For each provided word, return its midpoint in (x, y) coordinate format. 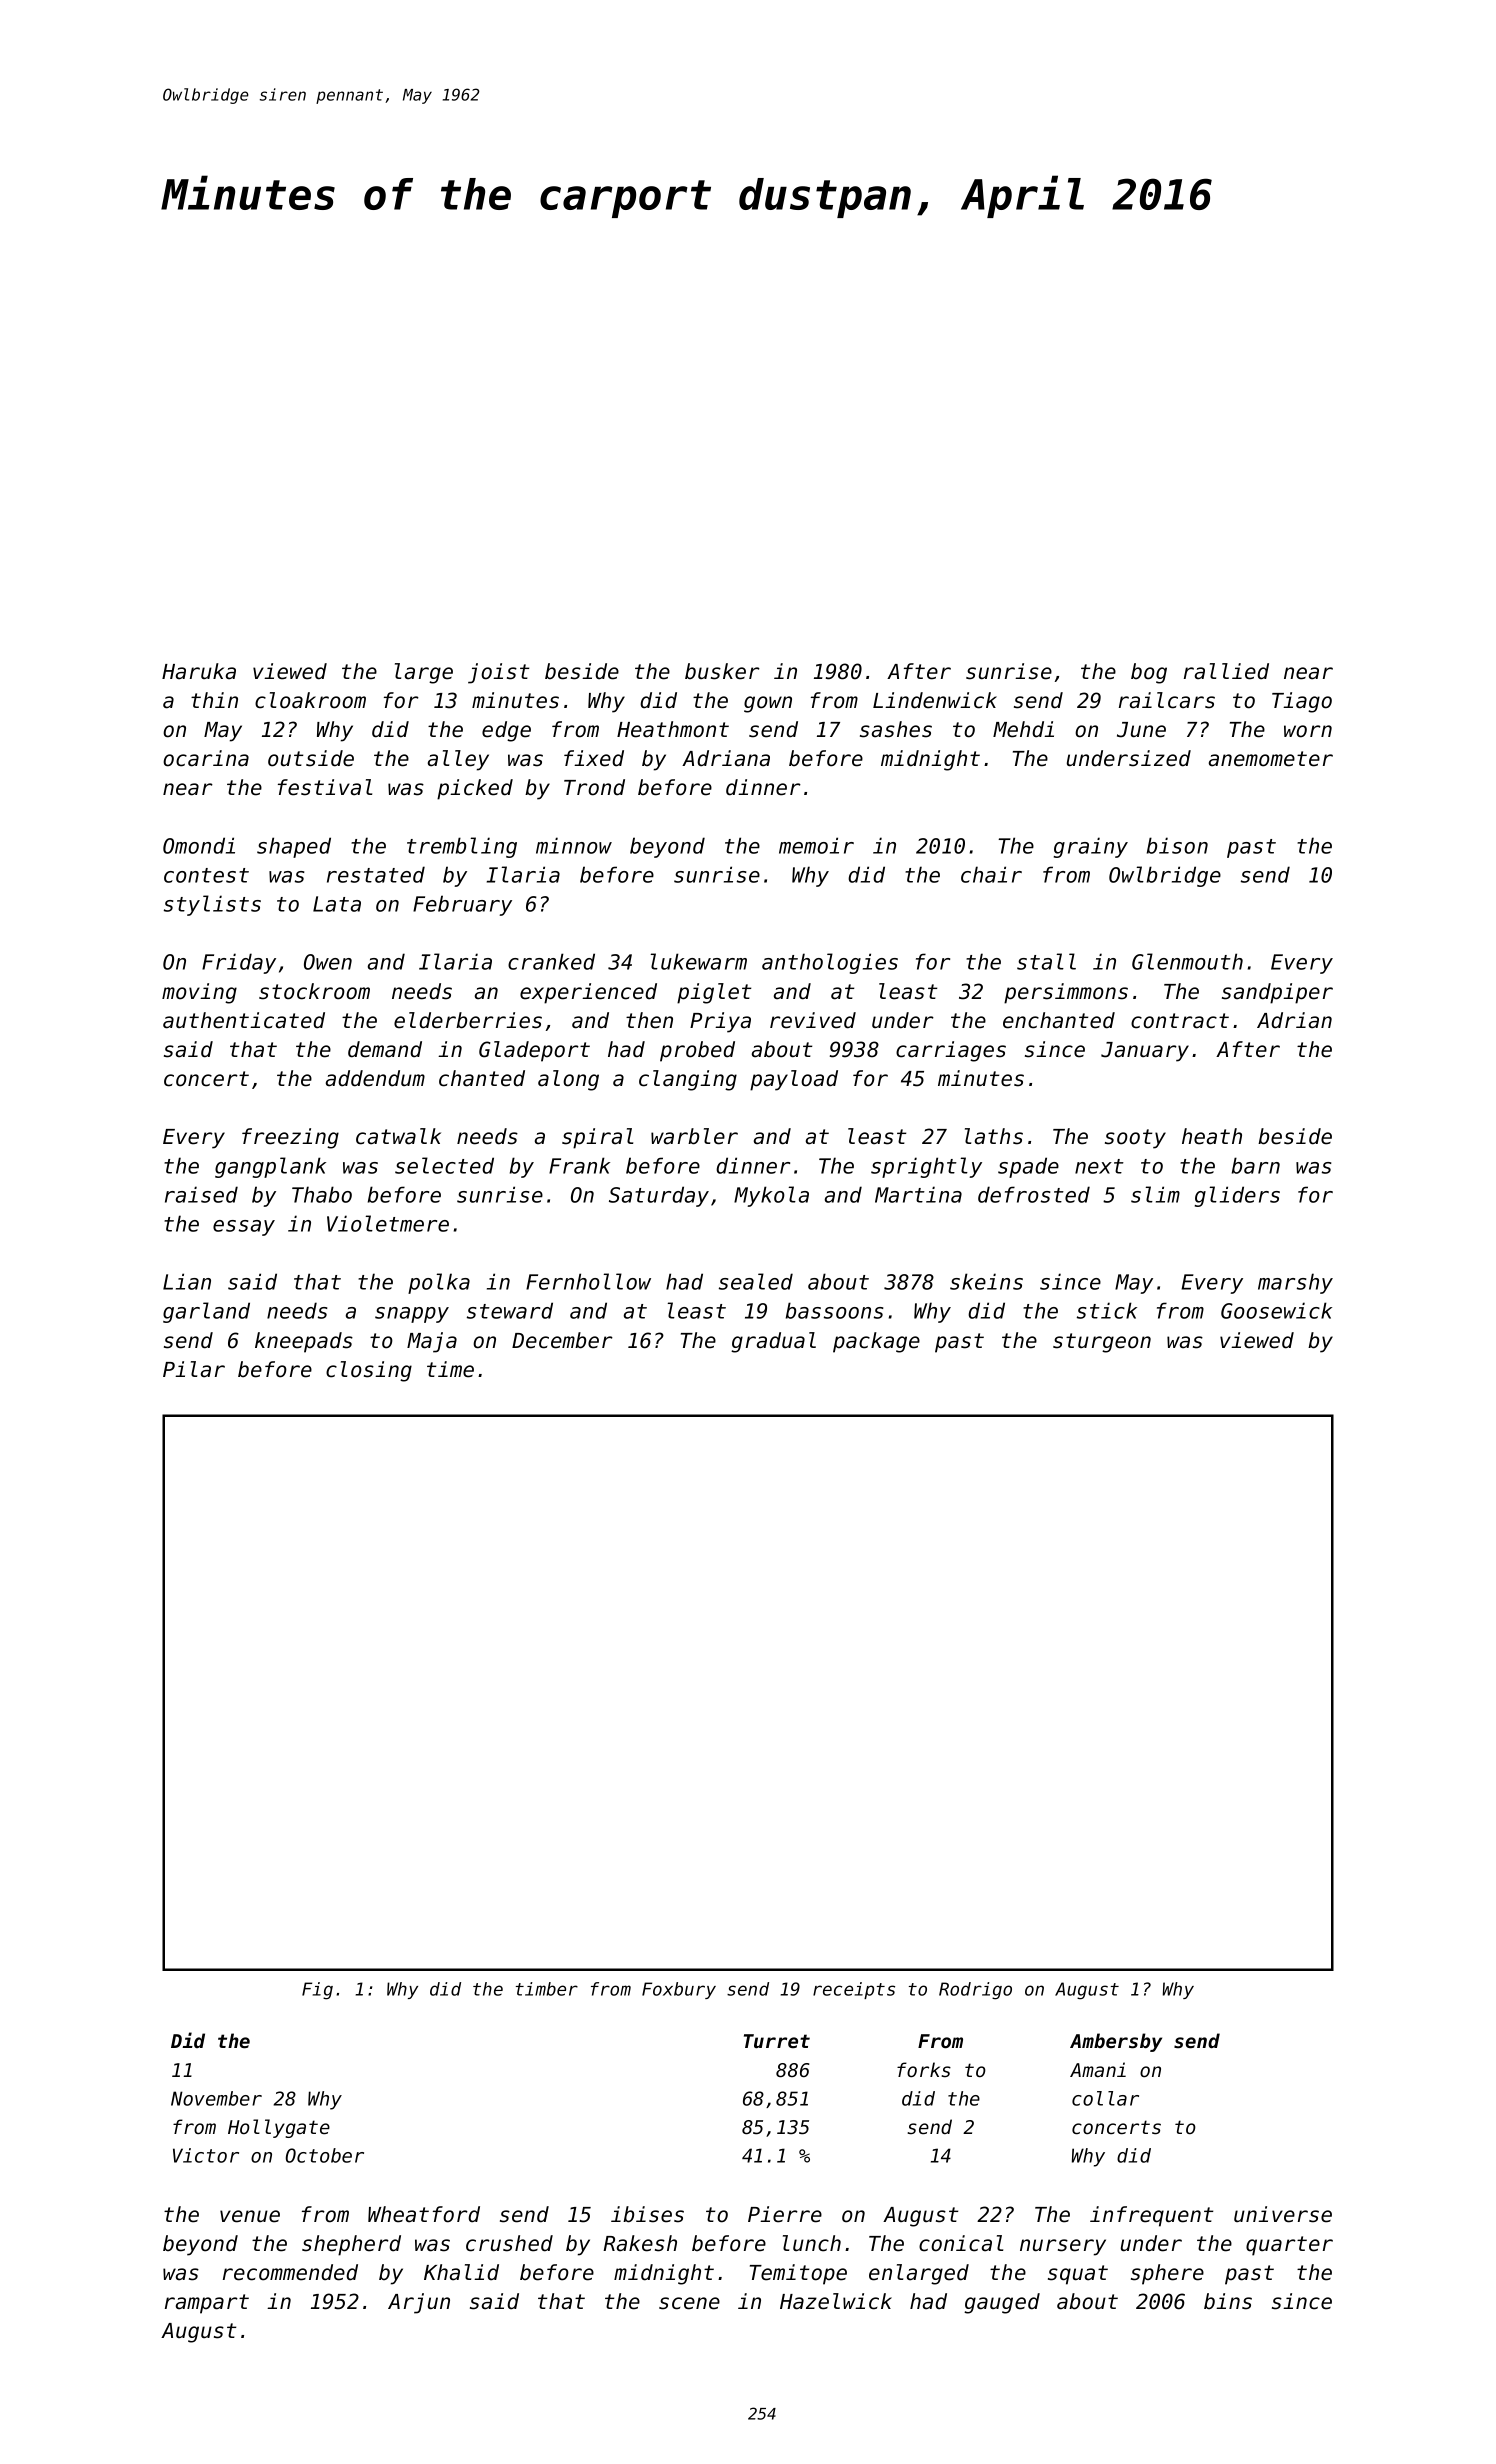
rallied (1226, 671)
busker (722, 671)
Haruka (199, 671)
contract (1180, 1021)
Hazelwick (836, 2301)
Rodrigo (975, 1991)
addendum (375, 1078)
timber (547, 1989)
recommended (290, 2272)
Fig (317, 1991)
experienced (588, 993)
